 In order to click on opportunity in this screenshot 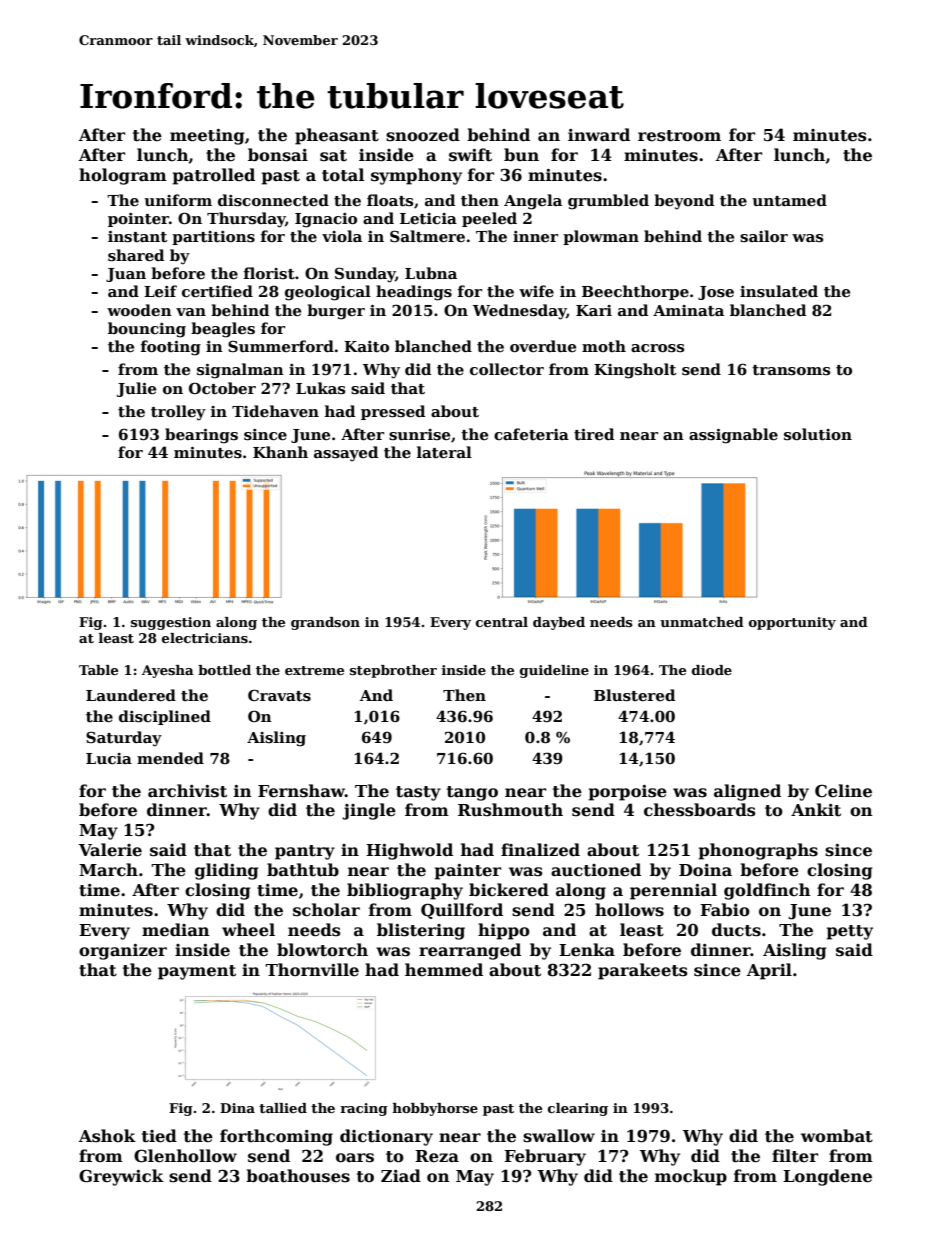, I will do `click(792, 623)`.
